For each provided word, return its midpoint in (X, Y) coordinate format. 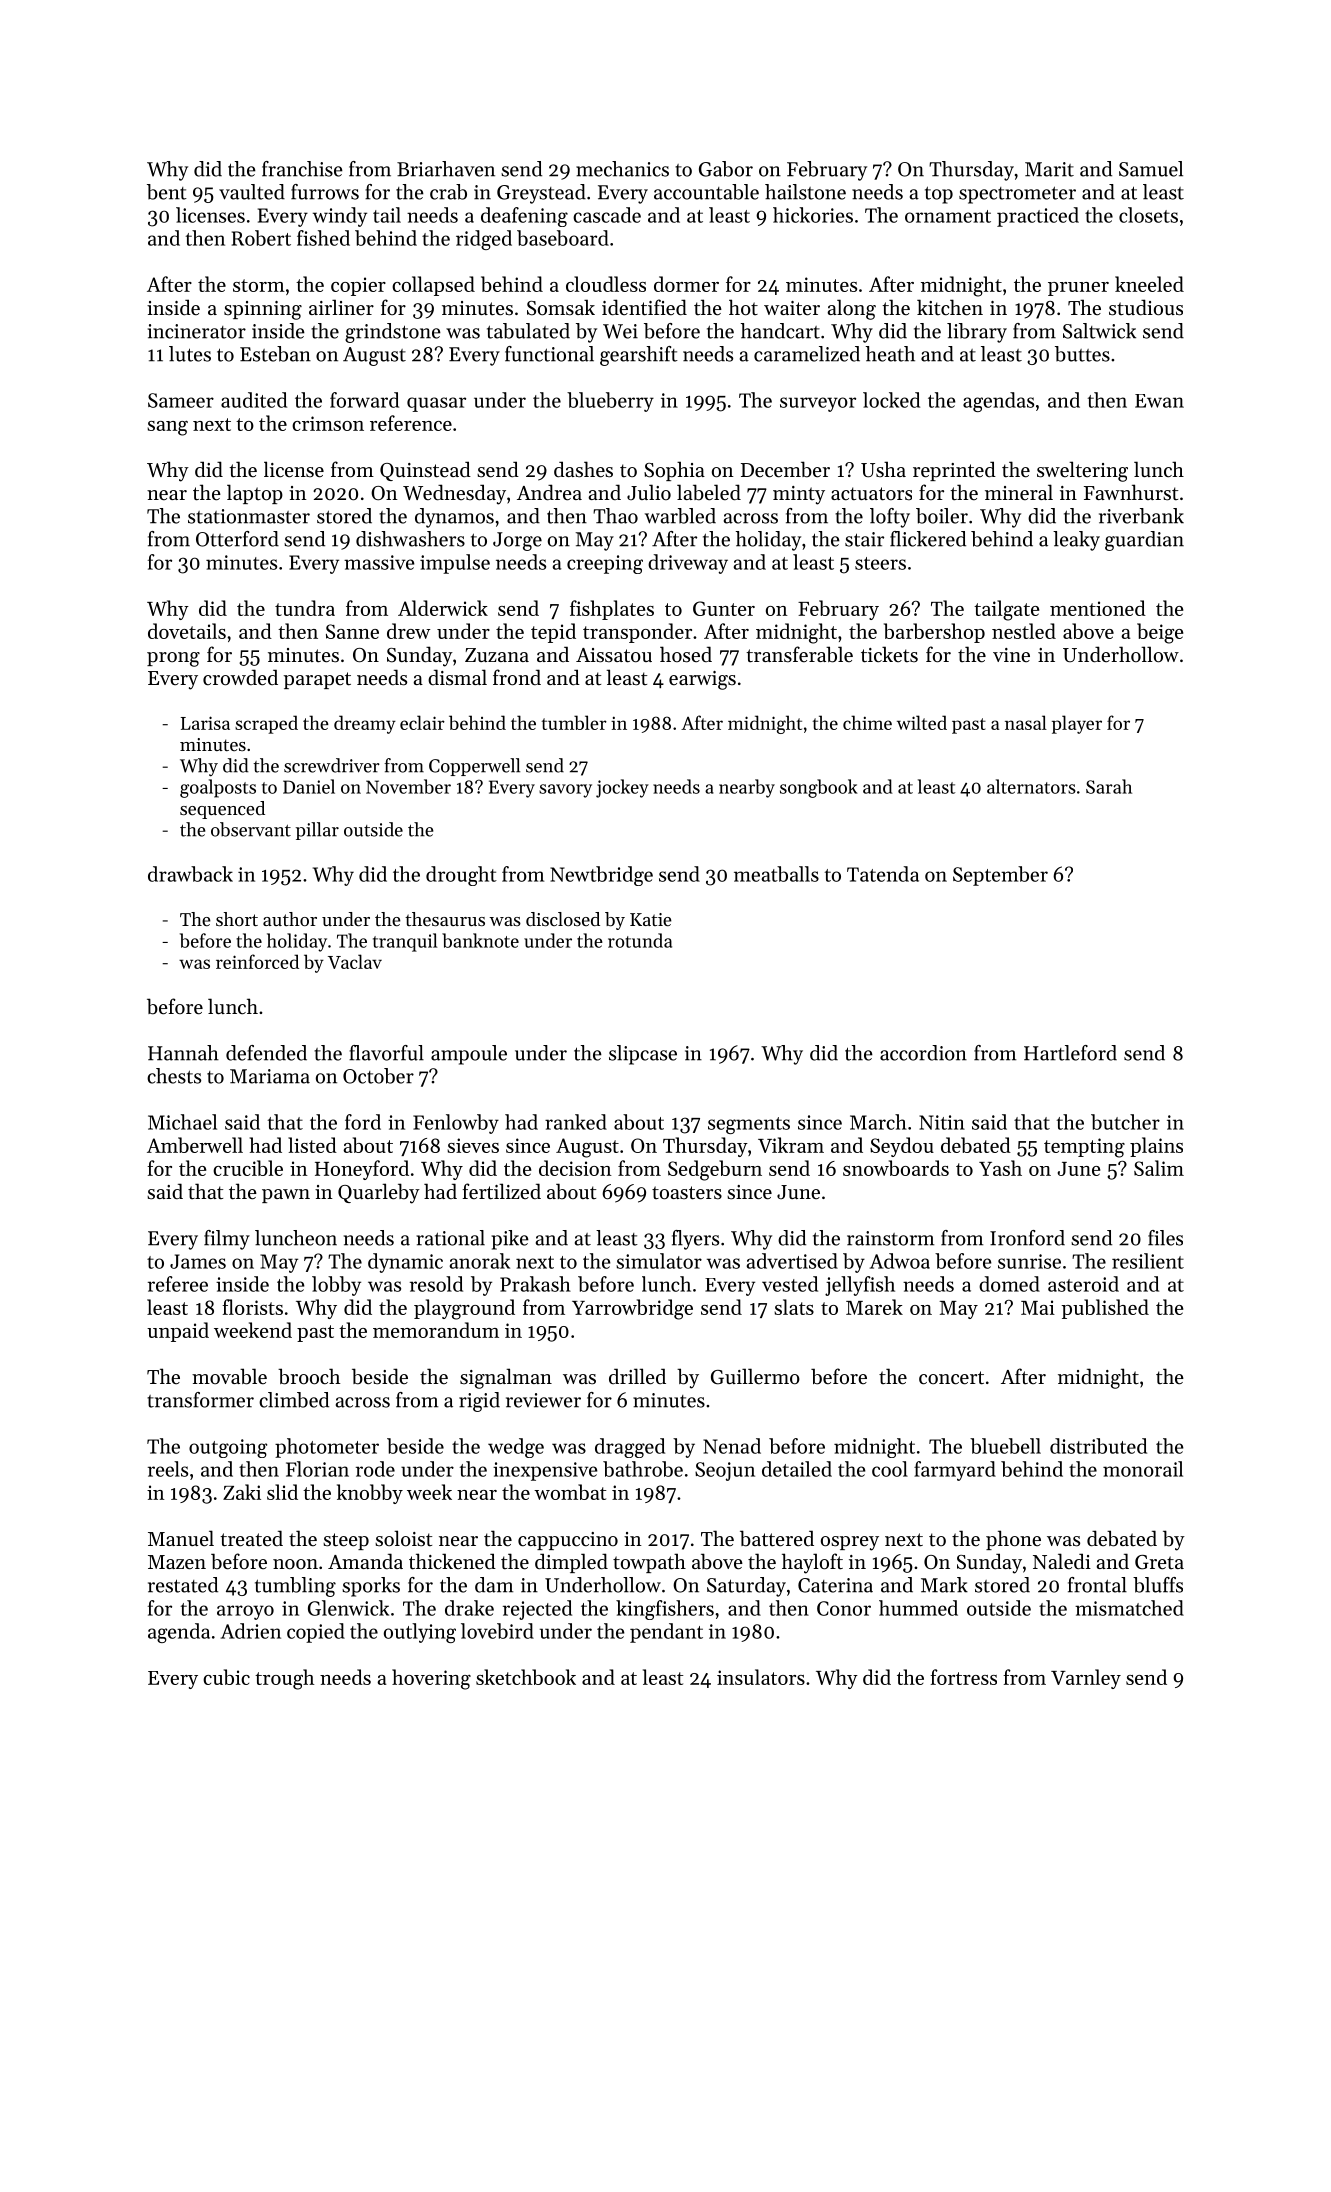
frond (517, 677)
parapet (317, 680)
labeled (709, 492)
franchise (302, 169)
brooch (309, 1376)
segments (749, 1125)
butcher (1125, 1122)
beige (1160, 633)
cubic (226, 1677)
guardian (1144, 541)
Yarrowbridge (632, 1309)
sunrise (1029, 1261)
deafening (524, 217)
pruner (1078, 289)
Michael (182, 1122)
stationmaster (249, 516)
